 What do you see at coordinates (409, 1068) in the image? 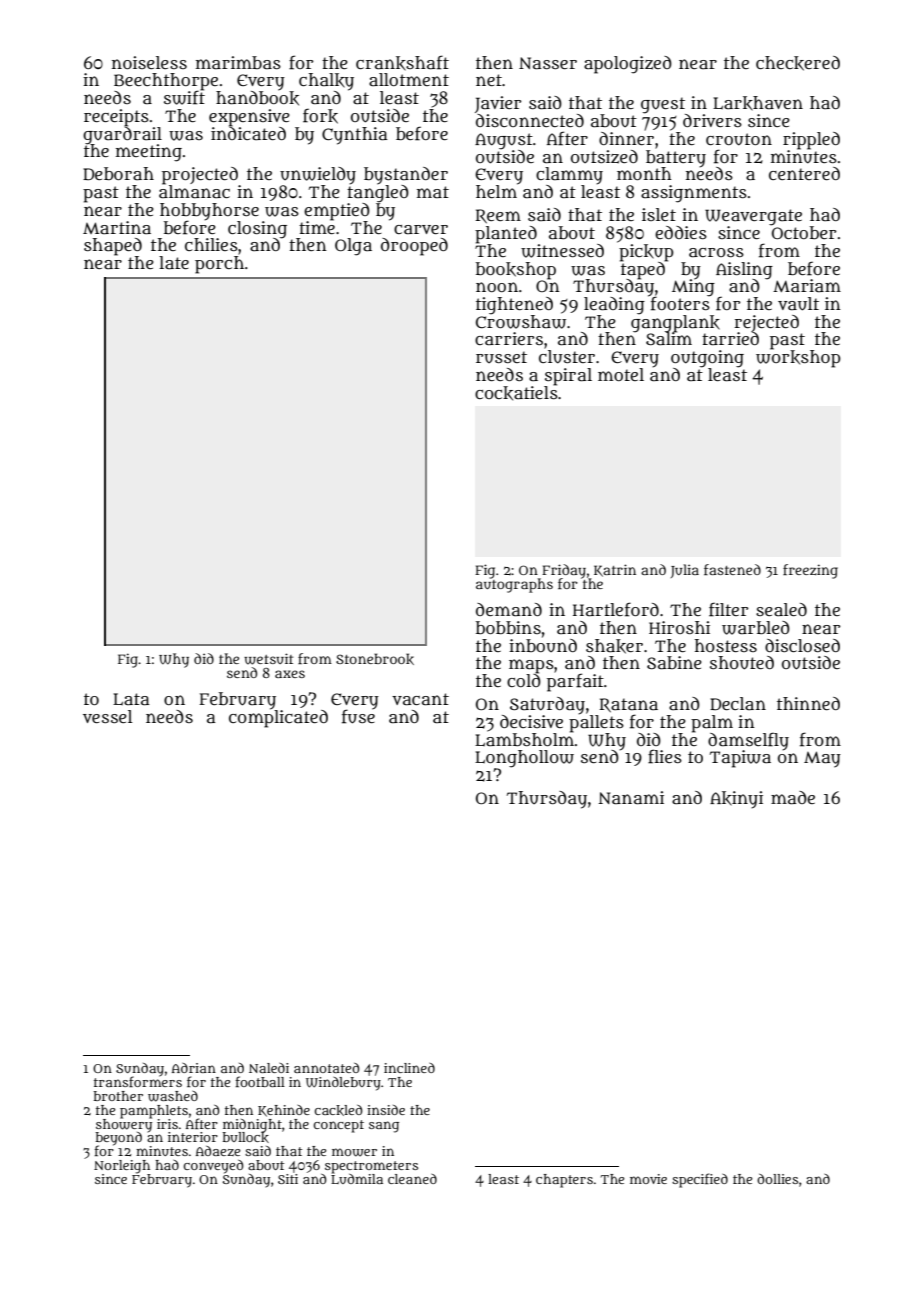
I see `inclined` at bounding box center [409, 1068].
